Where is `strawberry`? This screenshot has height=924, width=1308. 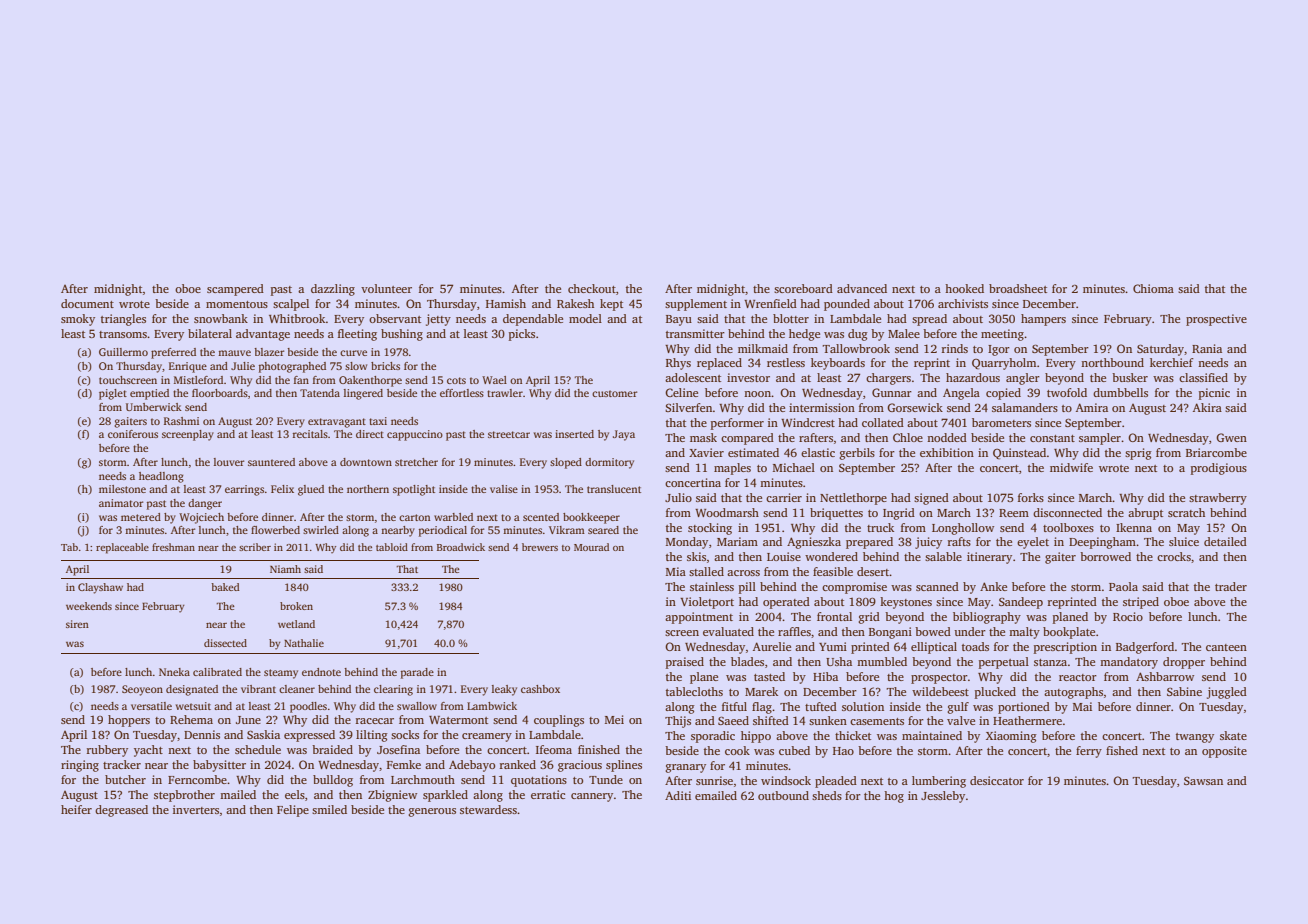
strawberry is located at coordinates (1218, 499).
